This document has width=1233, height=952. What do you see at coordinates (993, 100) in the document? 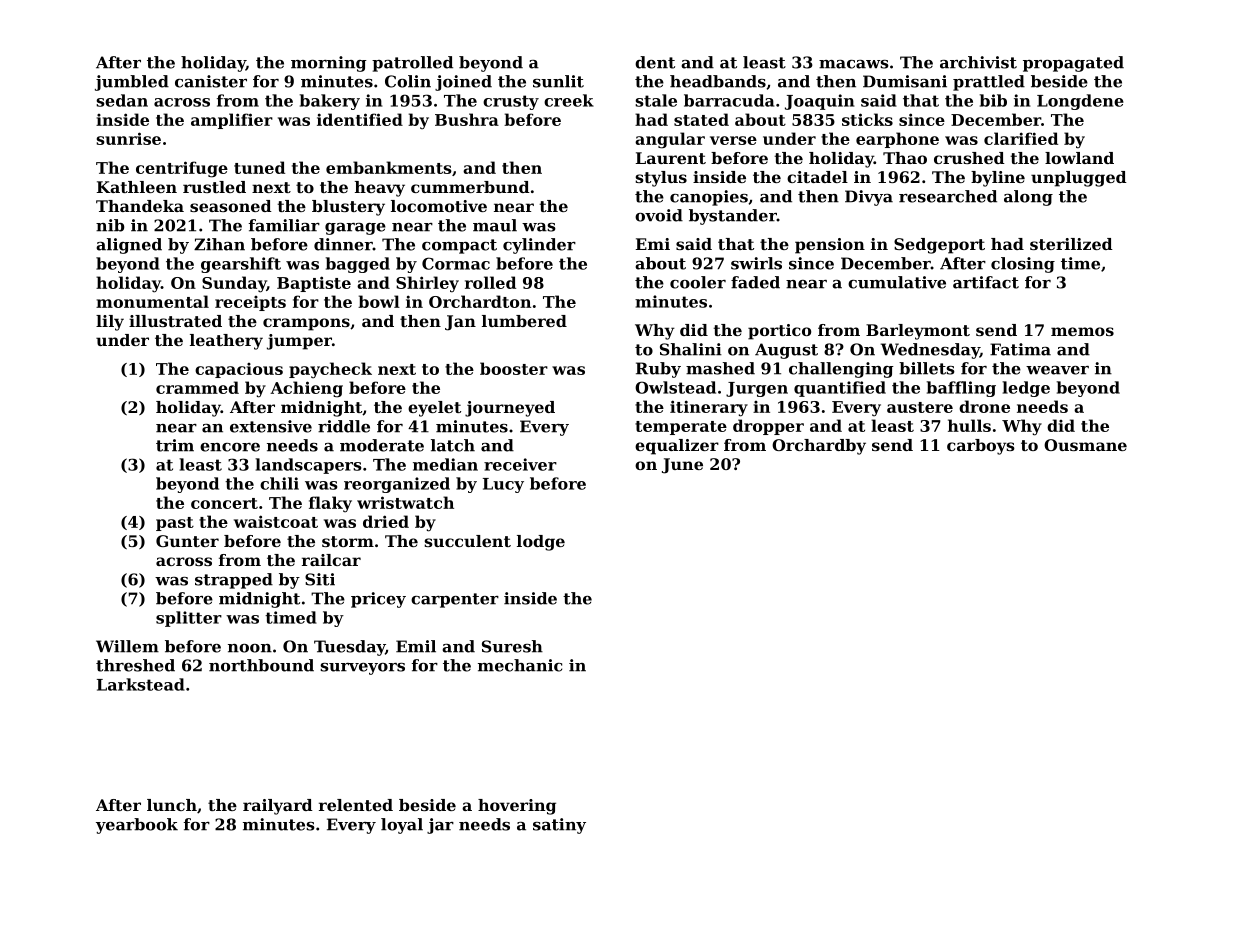
I see `bib` at bounding box center [993, 100].
